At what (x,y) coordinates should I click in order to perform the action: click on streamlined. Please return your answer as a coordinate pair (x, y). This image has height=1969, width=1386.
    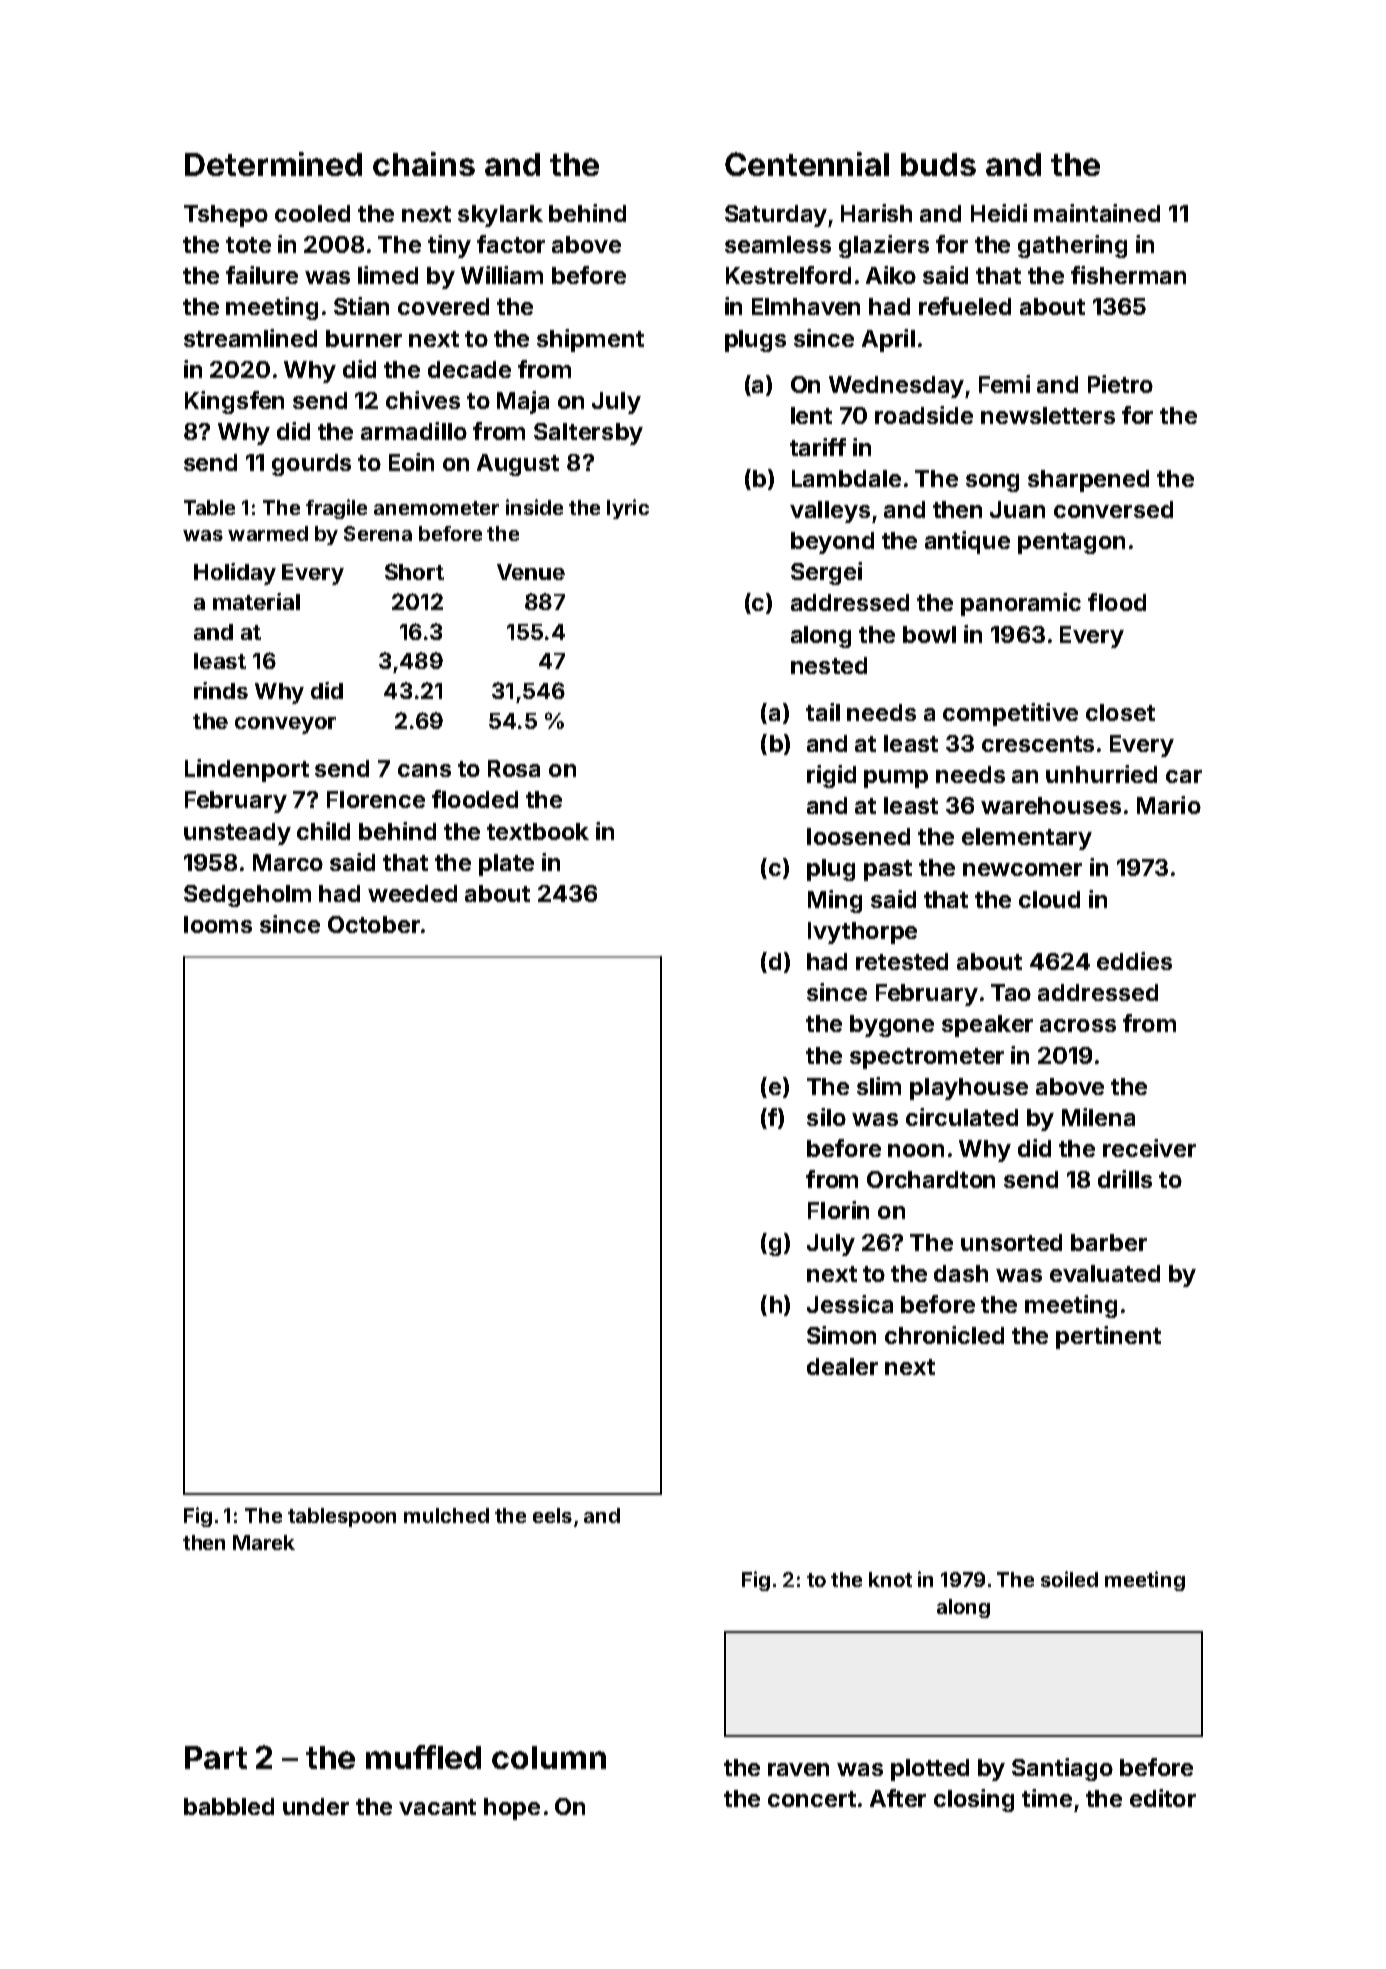
    Looking at the image, I should click on (250, 338).
